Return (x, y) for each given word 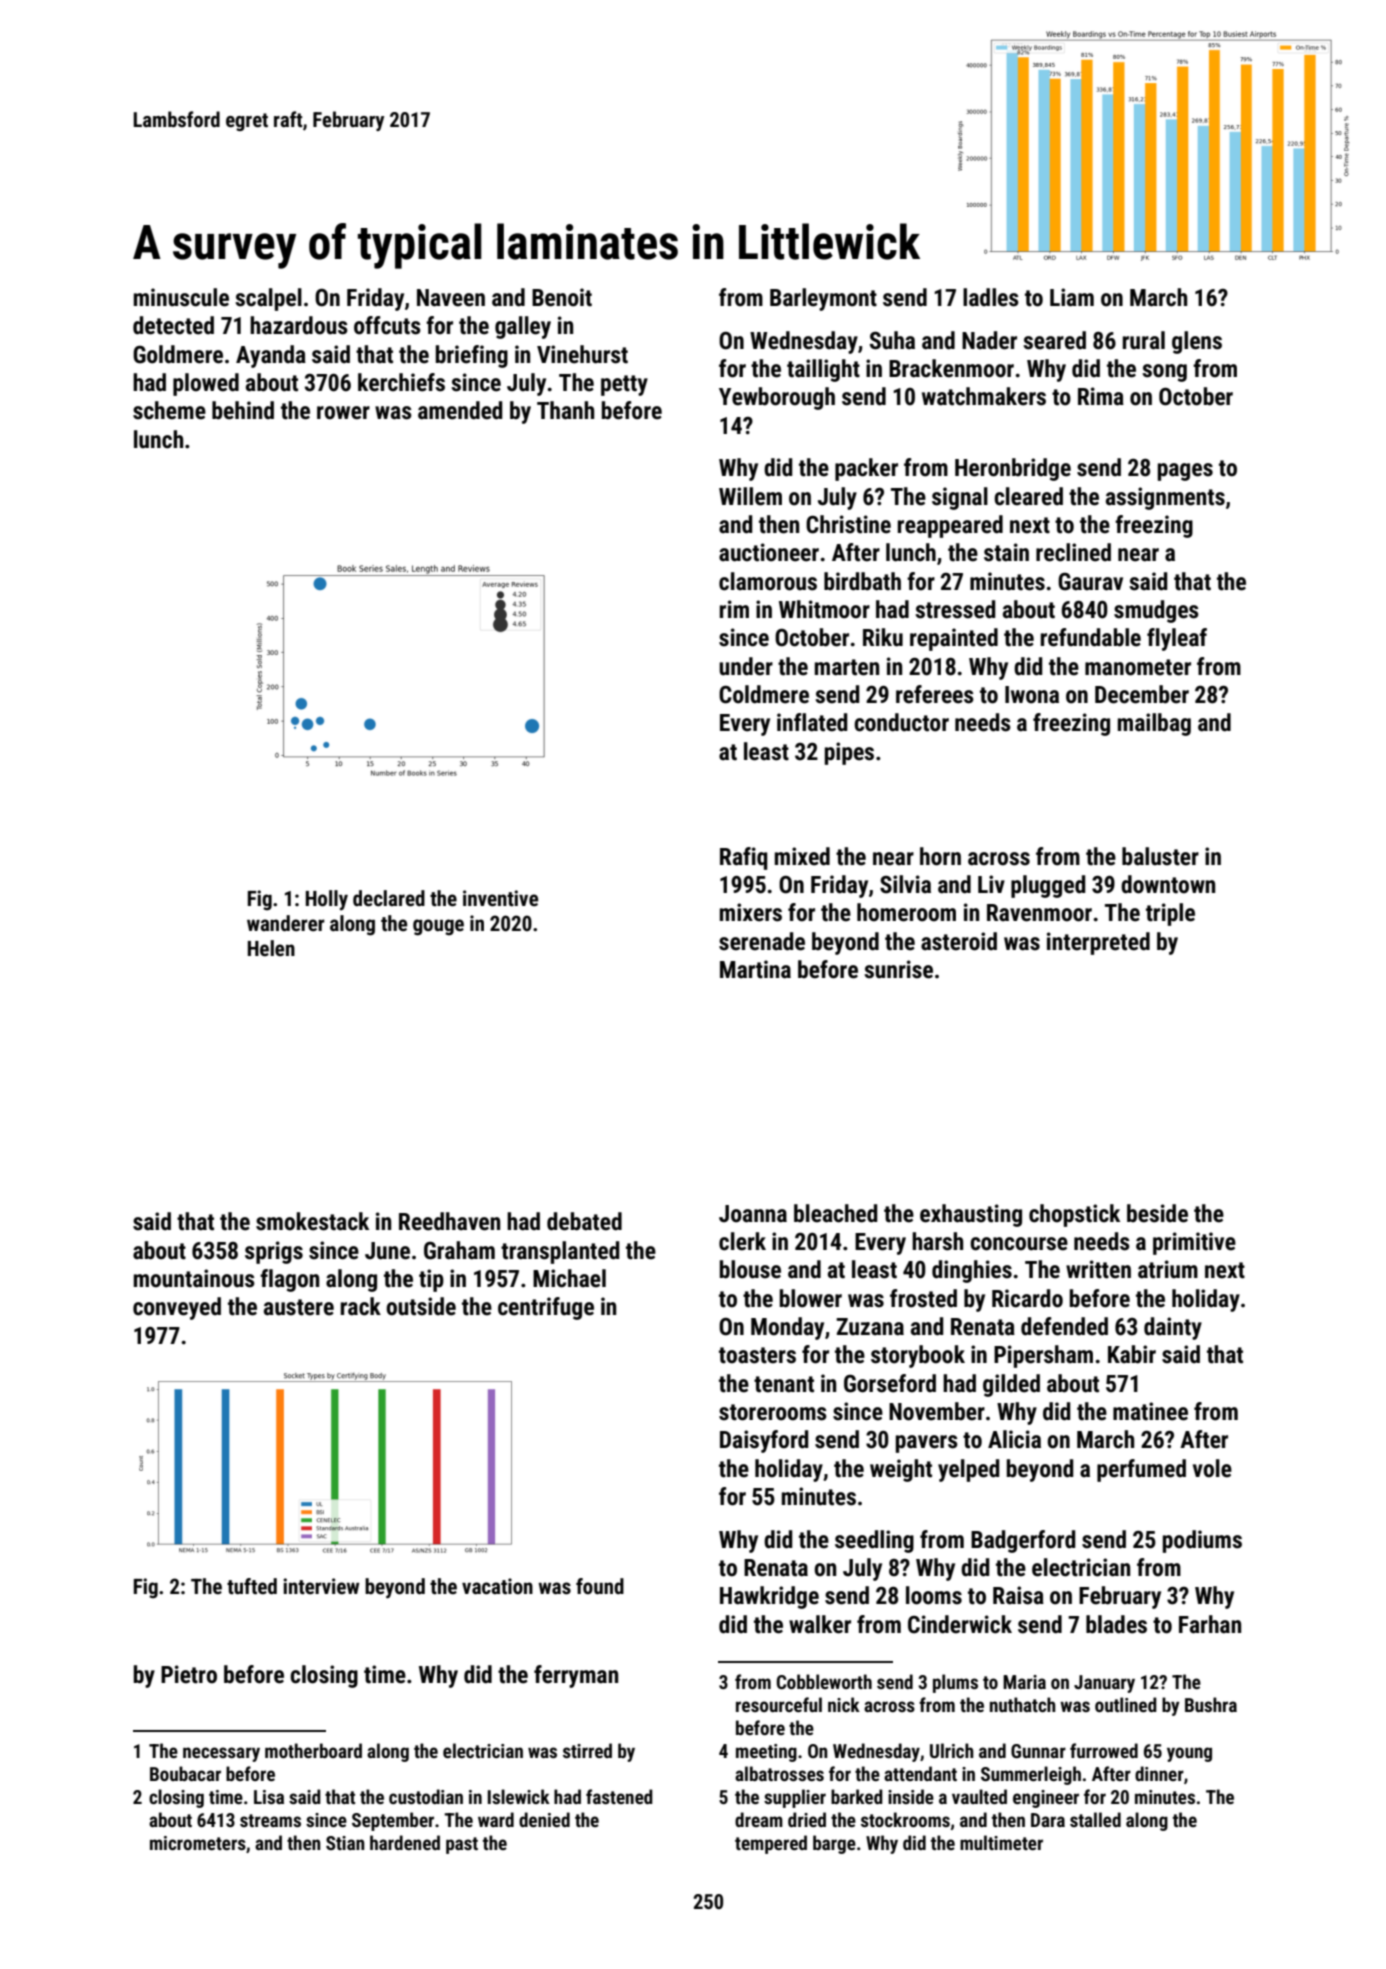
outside (421, 1306)
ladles (991, 297)
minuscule (181, 297)
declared (389, 898)
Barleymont (823, 299)
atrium (1168, 1269)
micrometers (198, 1843)
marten (847, 667)
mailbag (1154, 724)
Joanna (753, 1214)
